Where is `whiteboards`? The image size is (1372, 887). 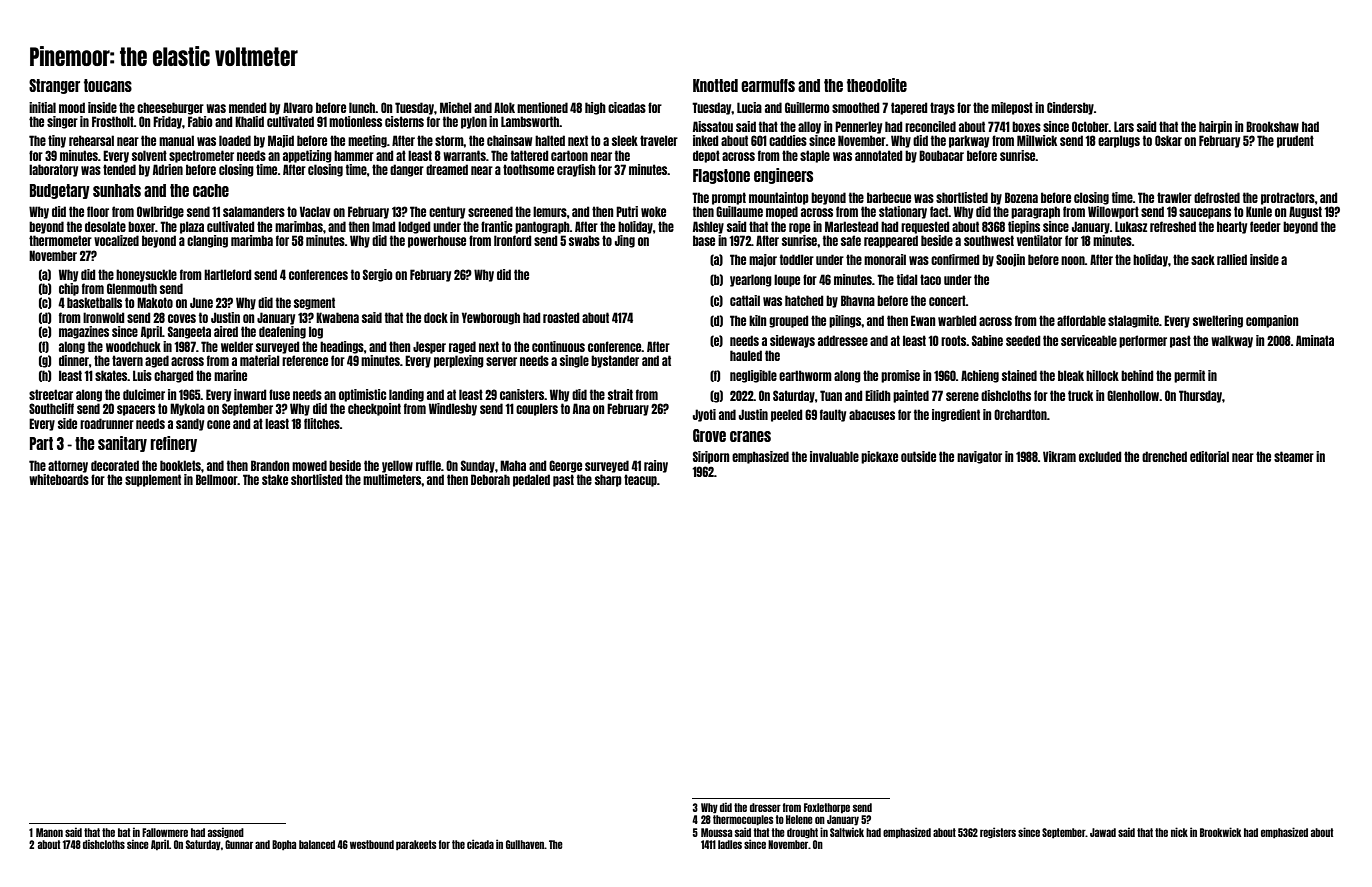 whiteboards is located at coordinates (59, 479).
